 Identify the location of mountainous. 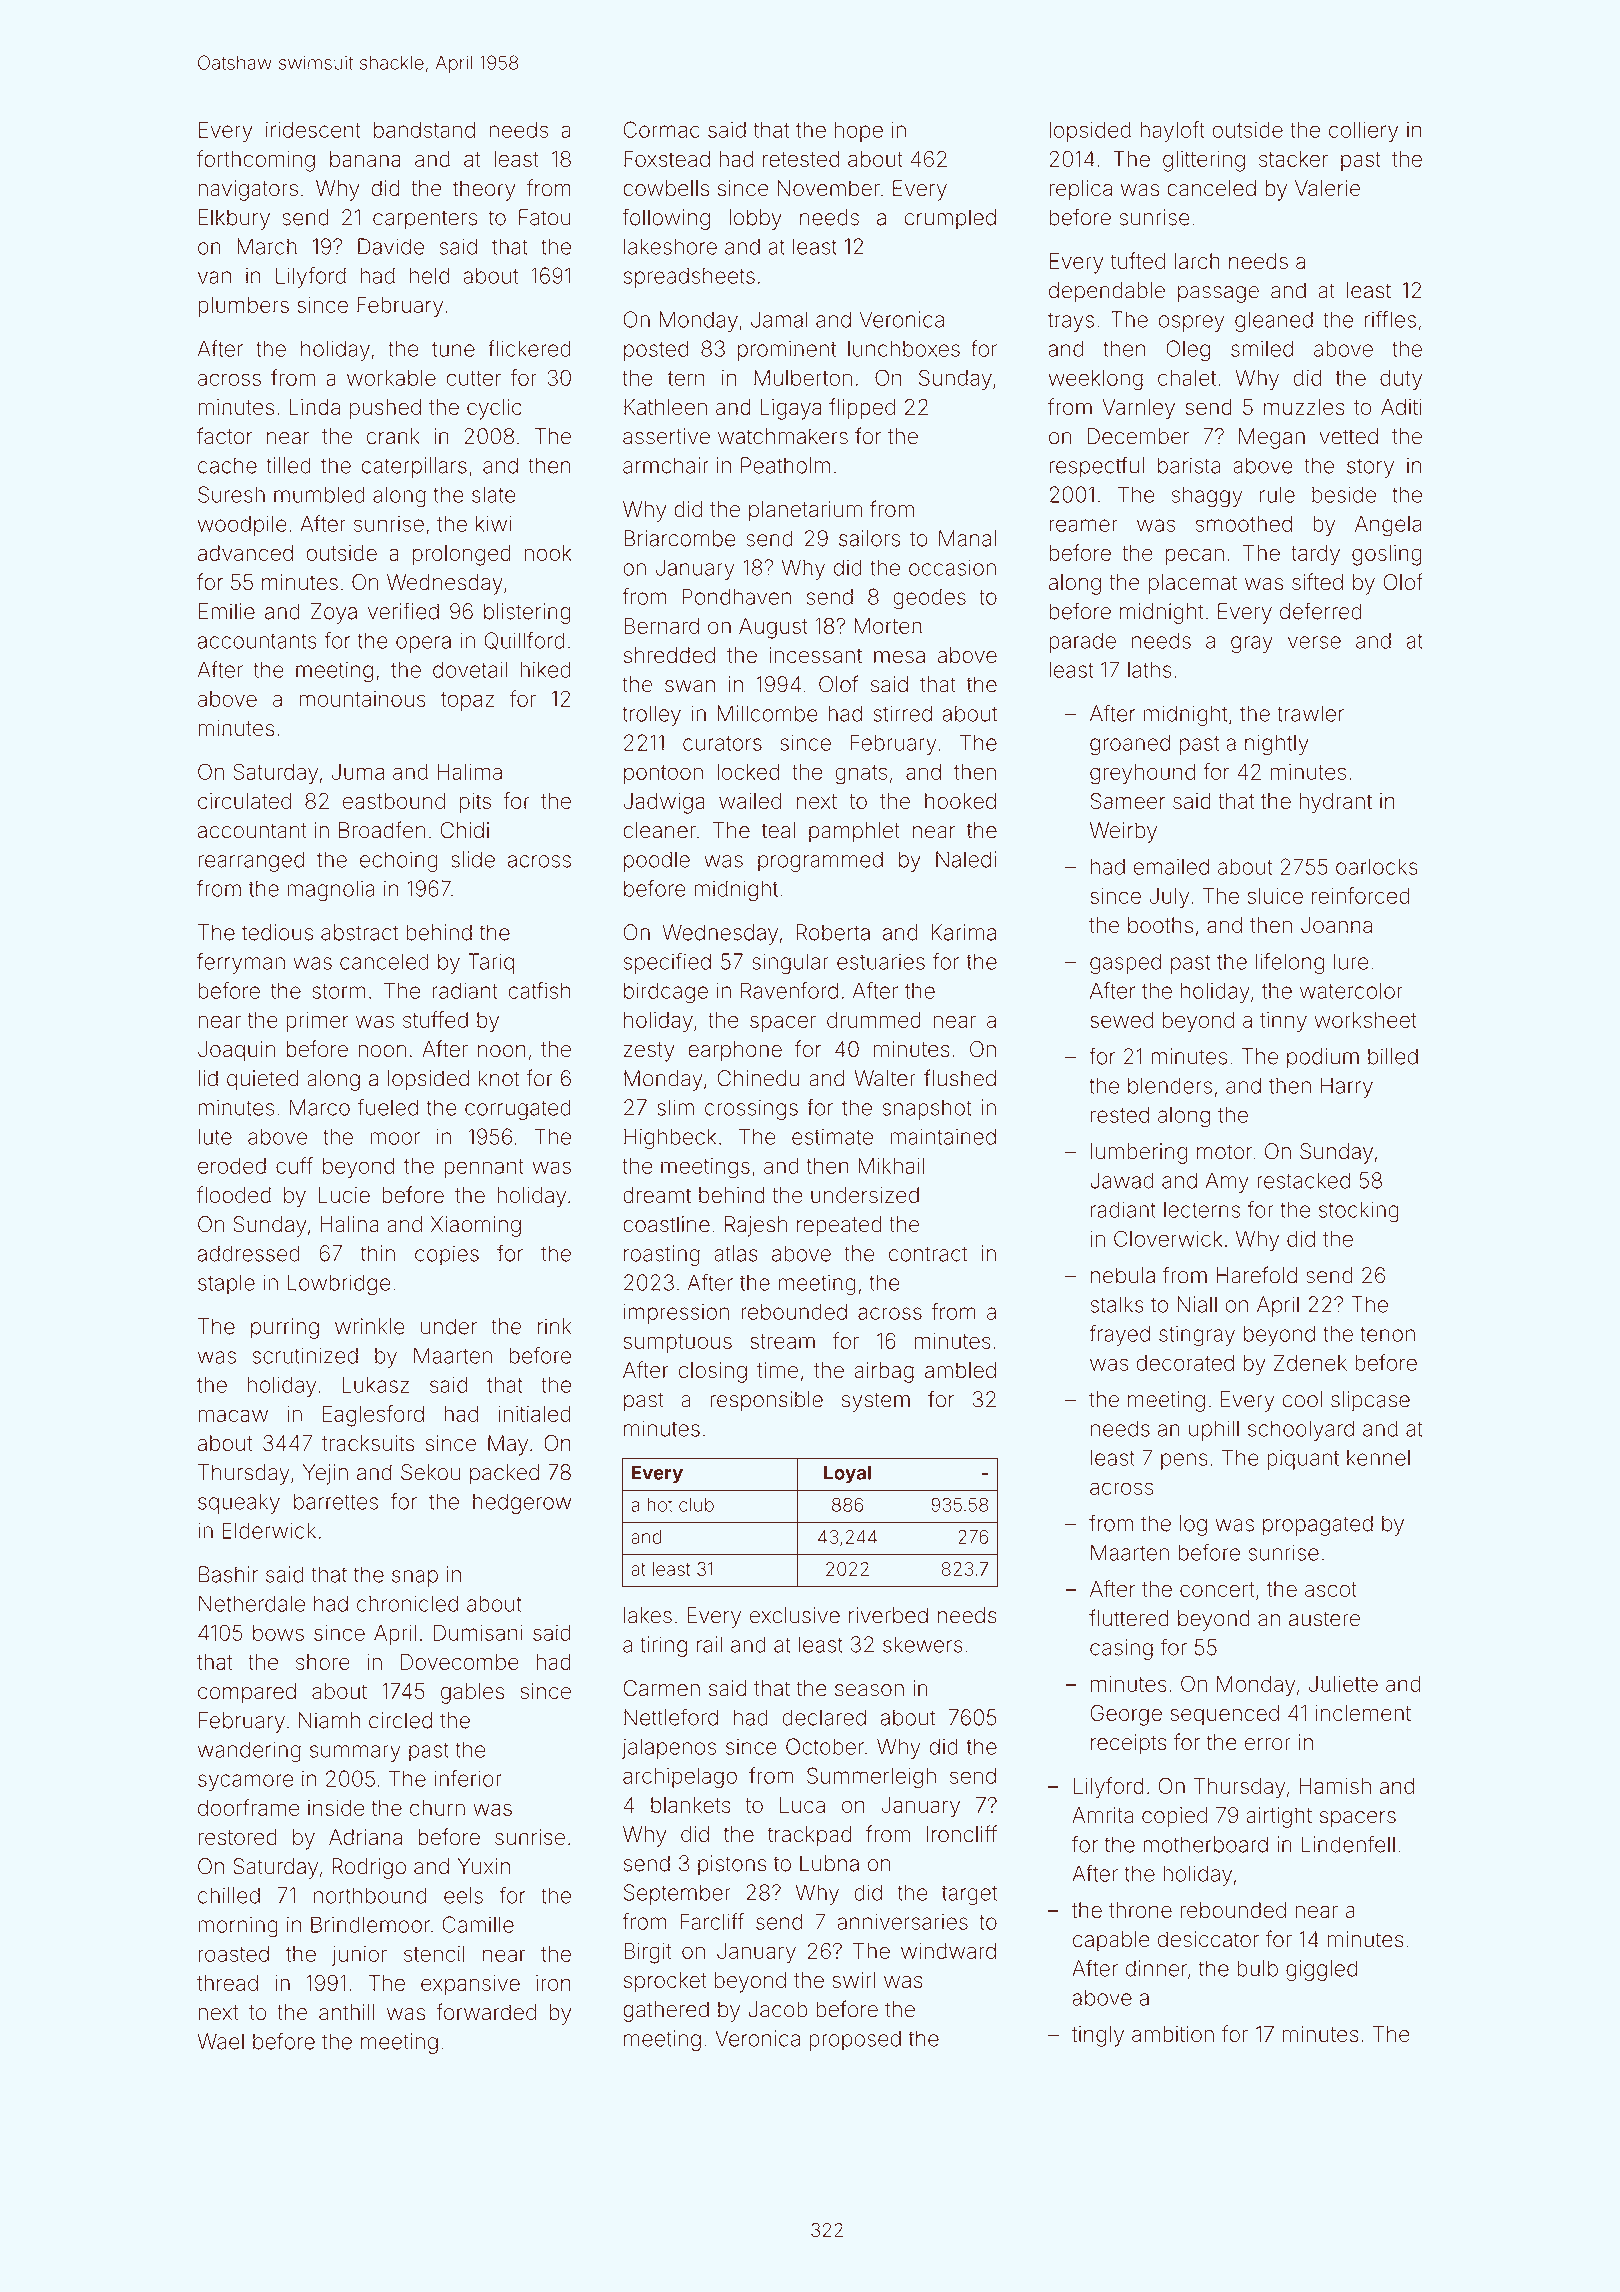
(362, 699).
